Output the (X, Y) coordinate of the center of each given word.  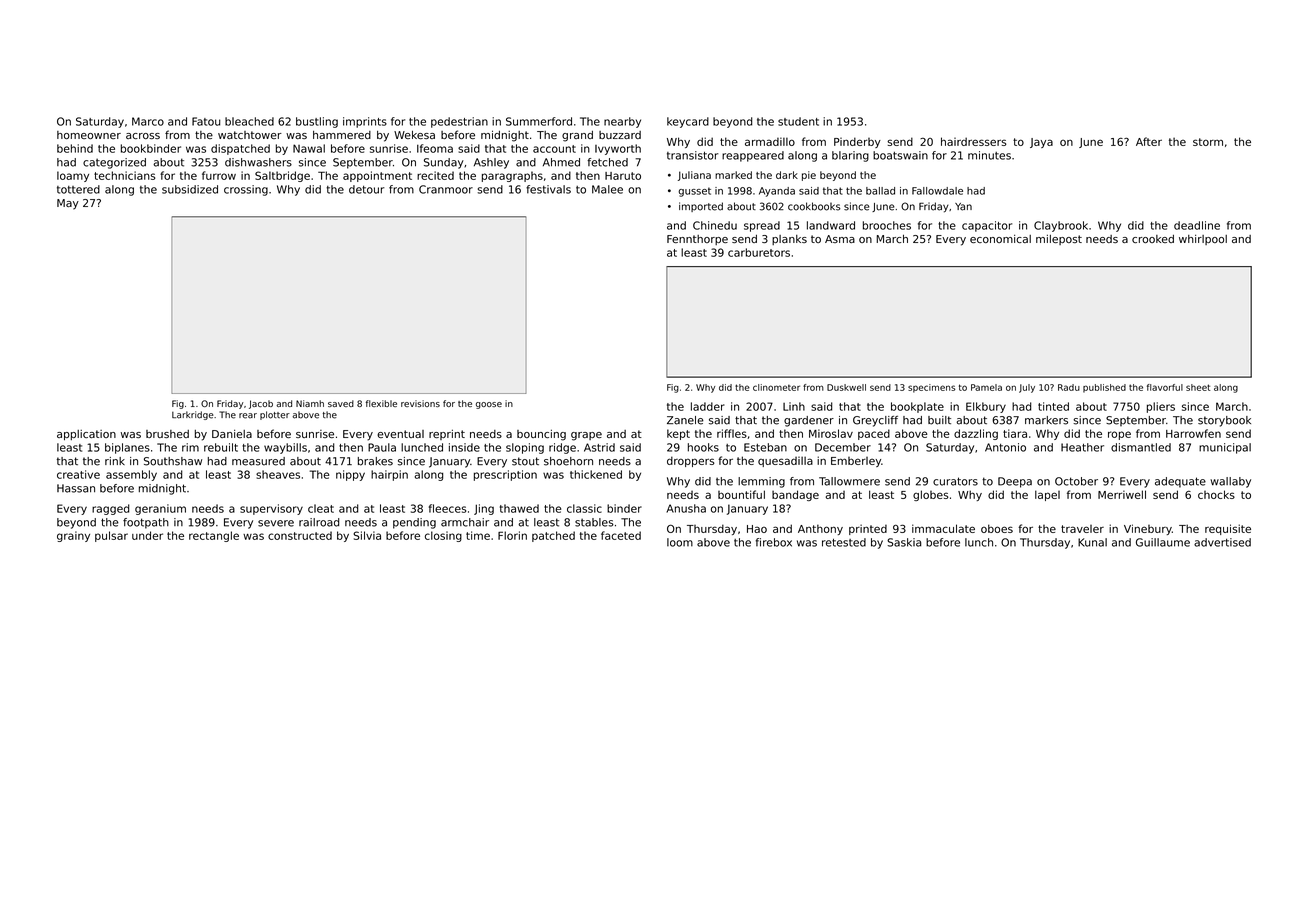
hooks (703, 447)
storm (1208, 142)
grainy (73, 536)
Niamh (310, 403)
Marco (148, 121)
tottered (78, 189)
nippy (350, 475)
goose (489, 405)
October (1076, 481)
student (798, 121)
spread (762, 226)
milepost (1059, 239)
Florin (512, 535)
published (1104, 388)
